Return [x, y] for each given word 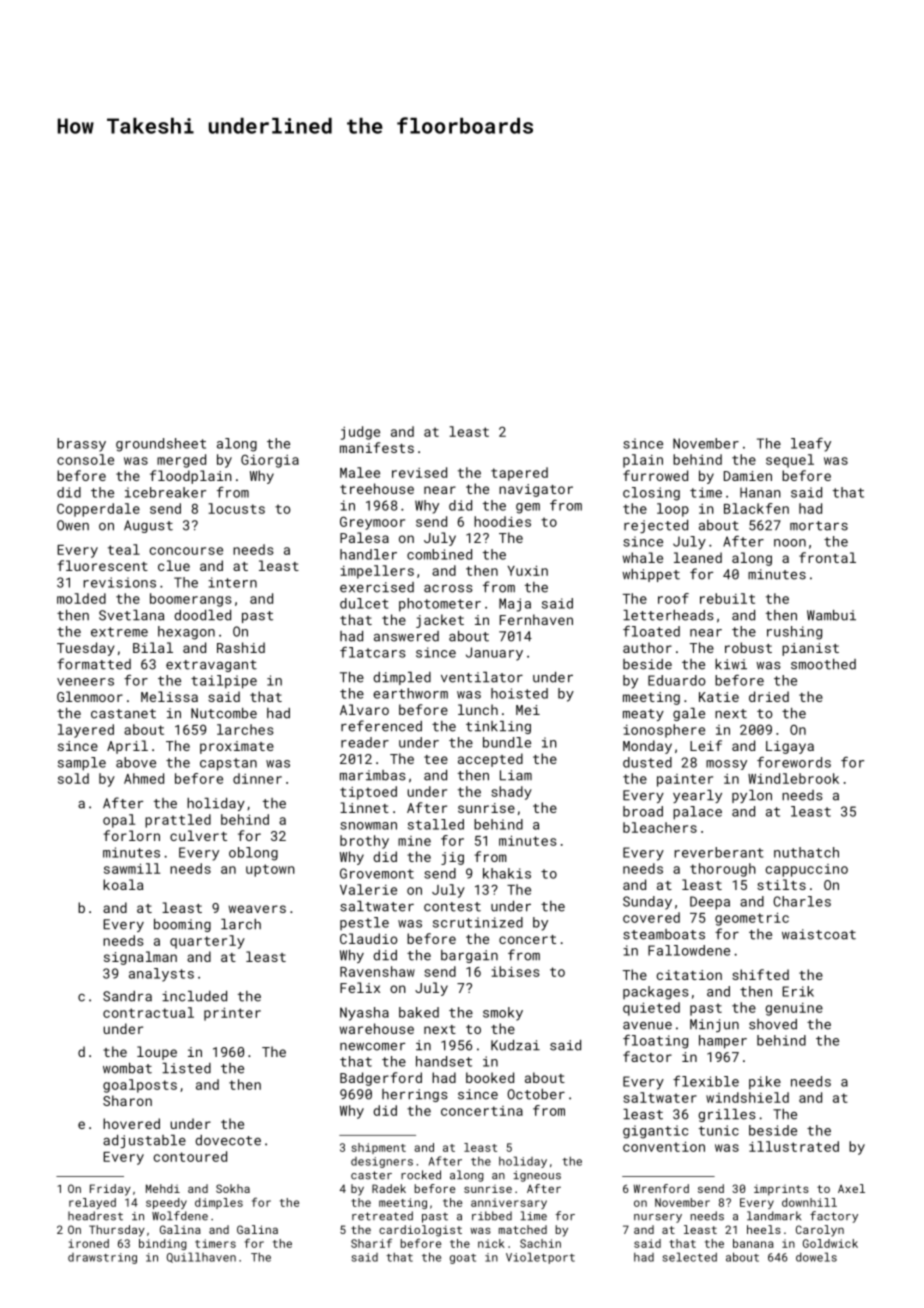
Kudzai [515, 1045]
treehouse [377, 488]
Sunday [647, 903]
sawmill [132, 868]
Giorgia [270, 461]
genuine [794, 1009]
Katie [719, 697]
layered [86, 731]
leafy [811, 445]
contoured [190, 1156]
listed [186, 1068]
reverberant [719, 852]
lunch [478, 709]
